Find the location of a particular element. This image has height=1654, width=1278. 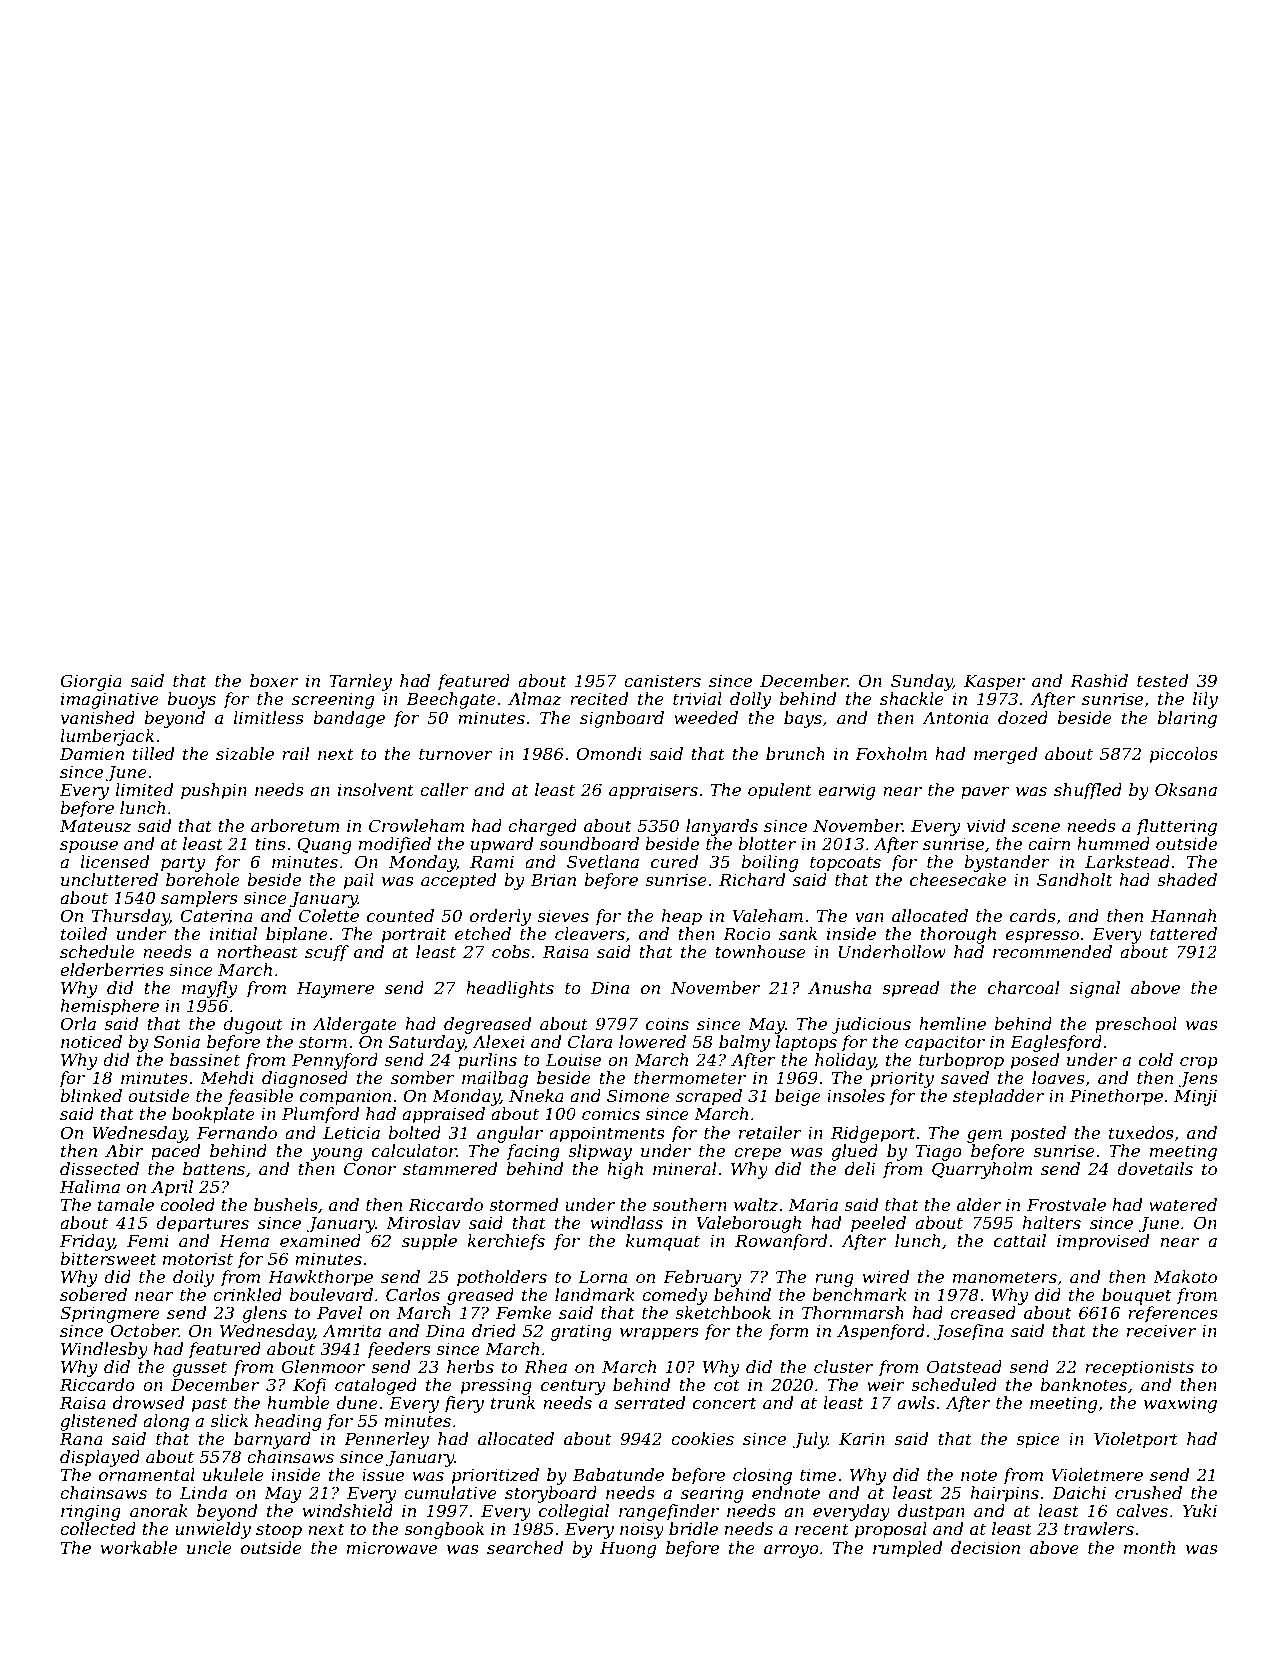

Karin is located at coordinates (862, 1439).
